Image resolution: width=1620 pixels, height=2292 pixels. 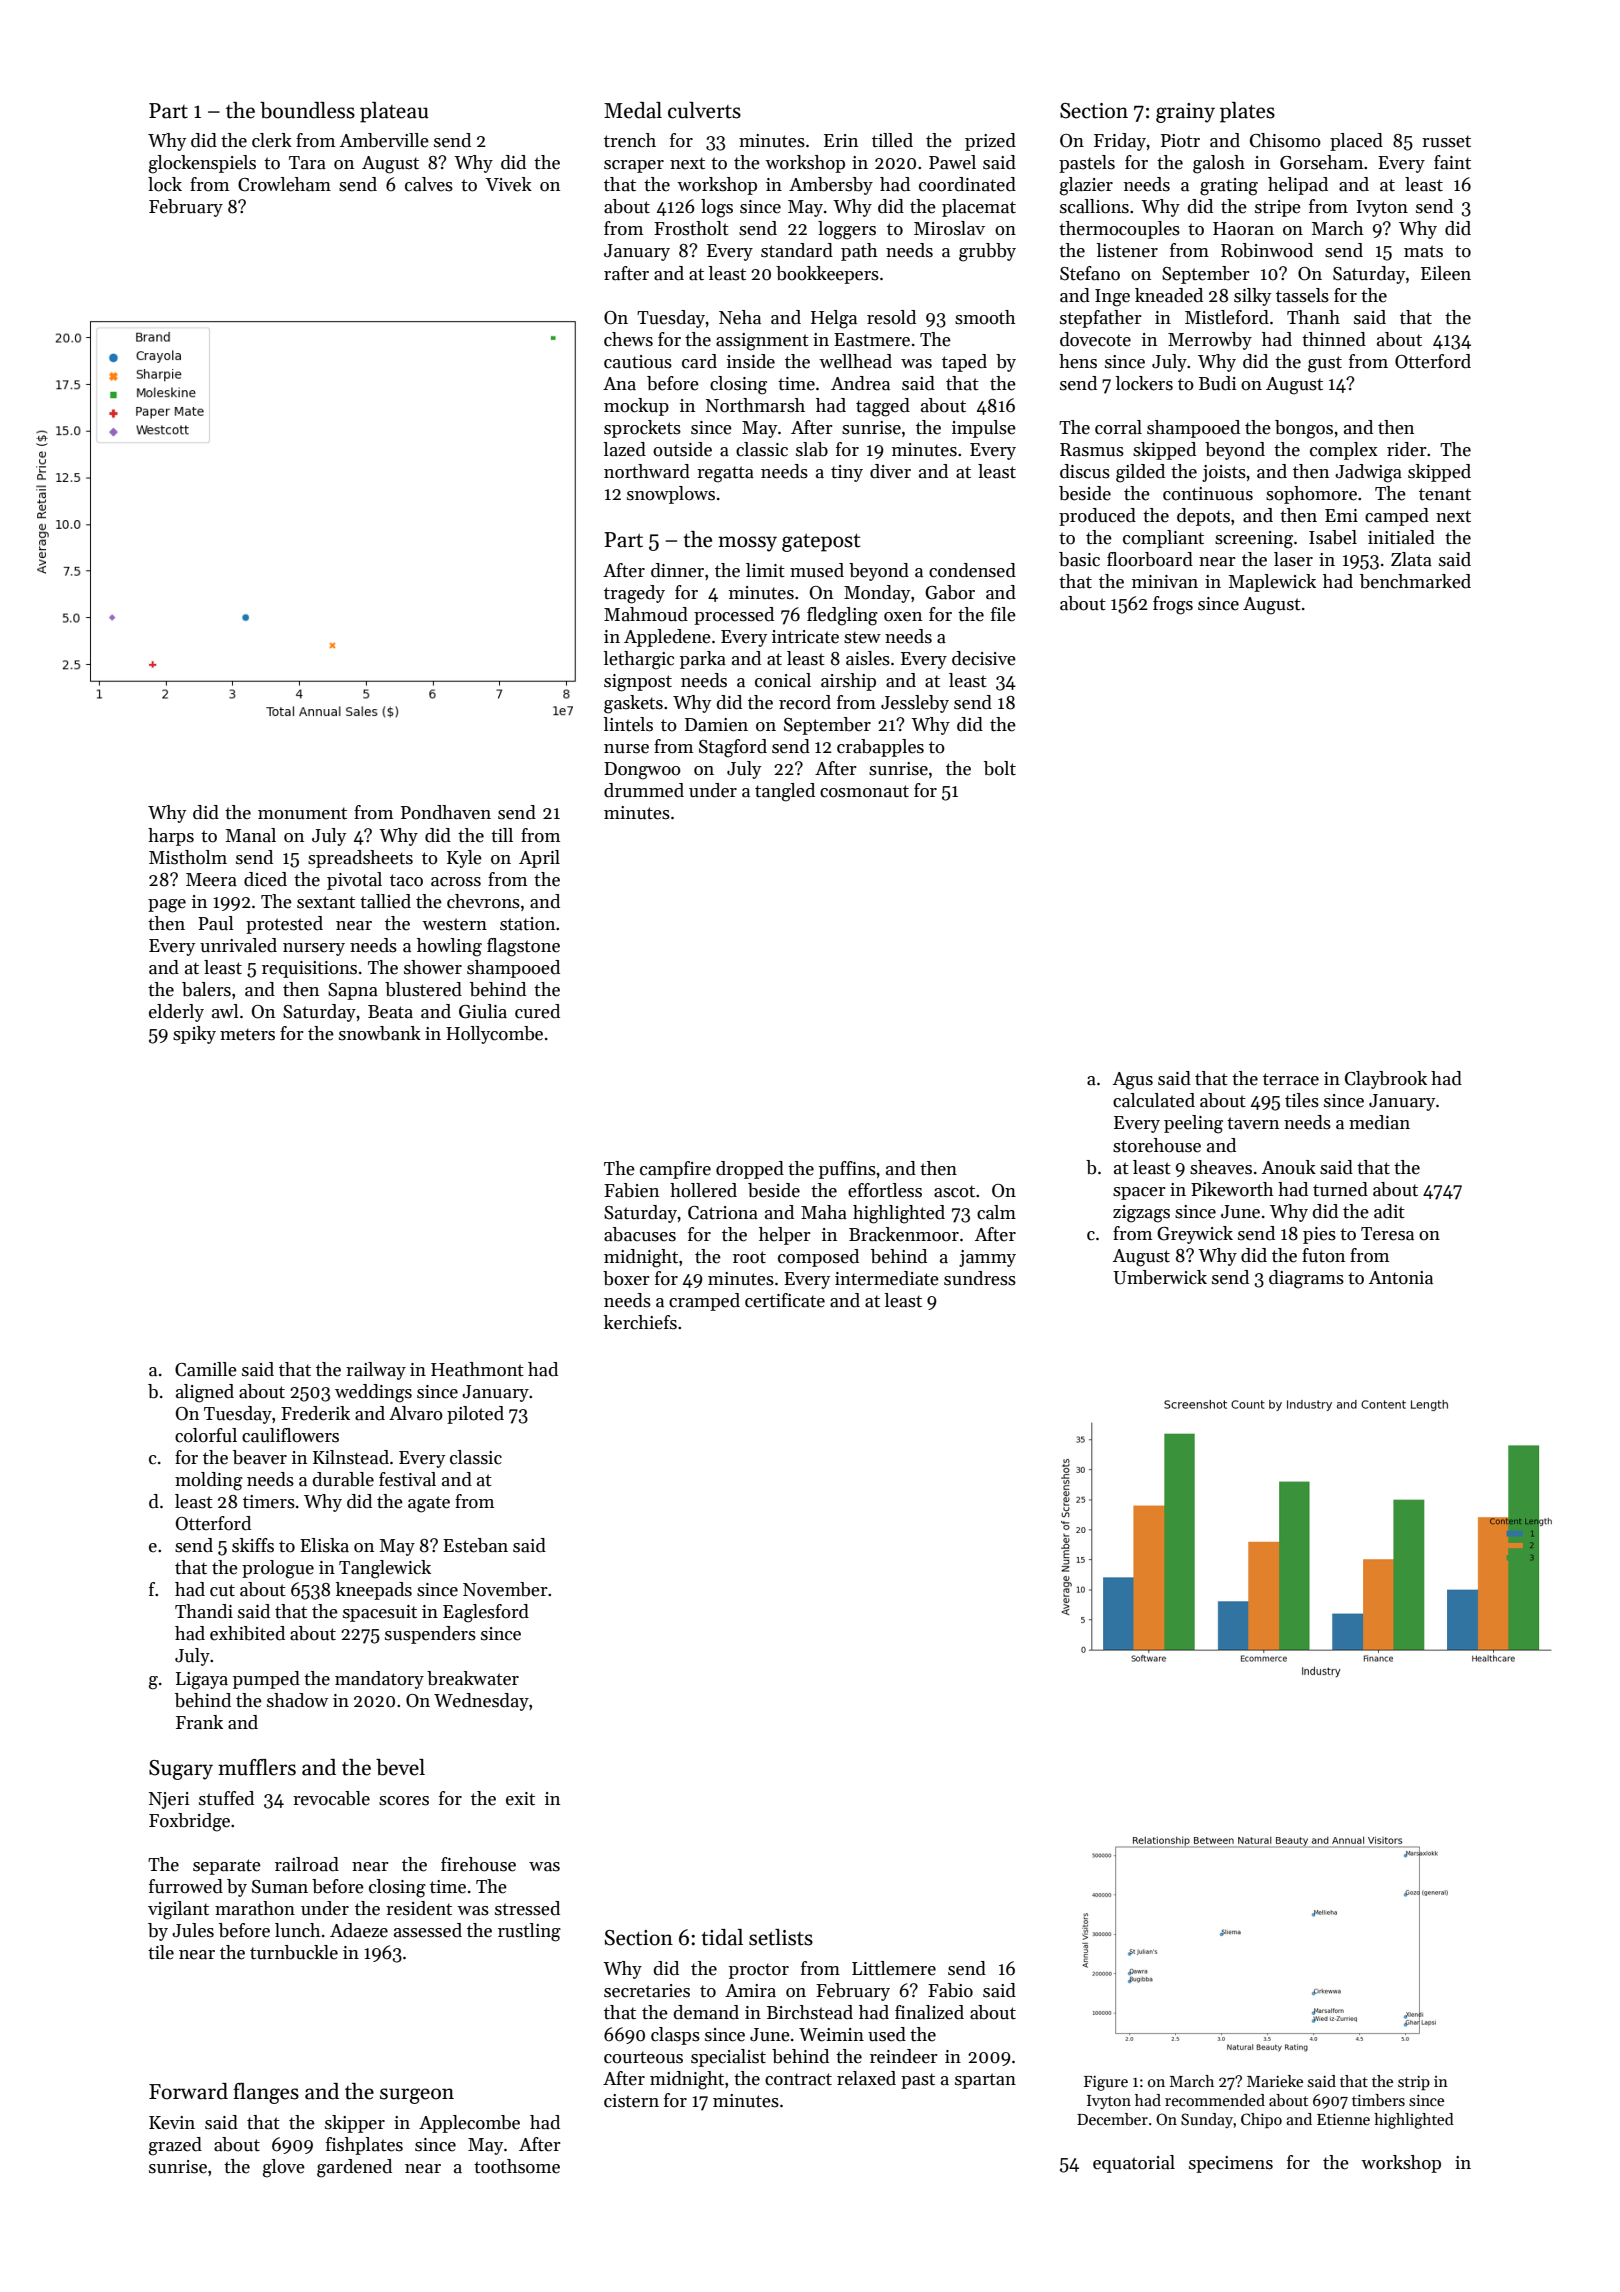 I want to click on toothsome, so click(x=517, y=2166).
